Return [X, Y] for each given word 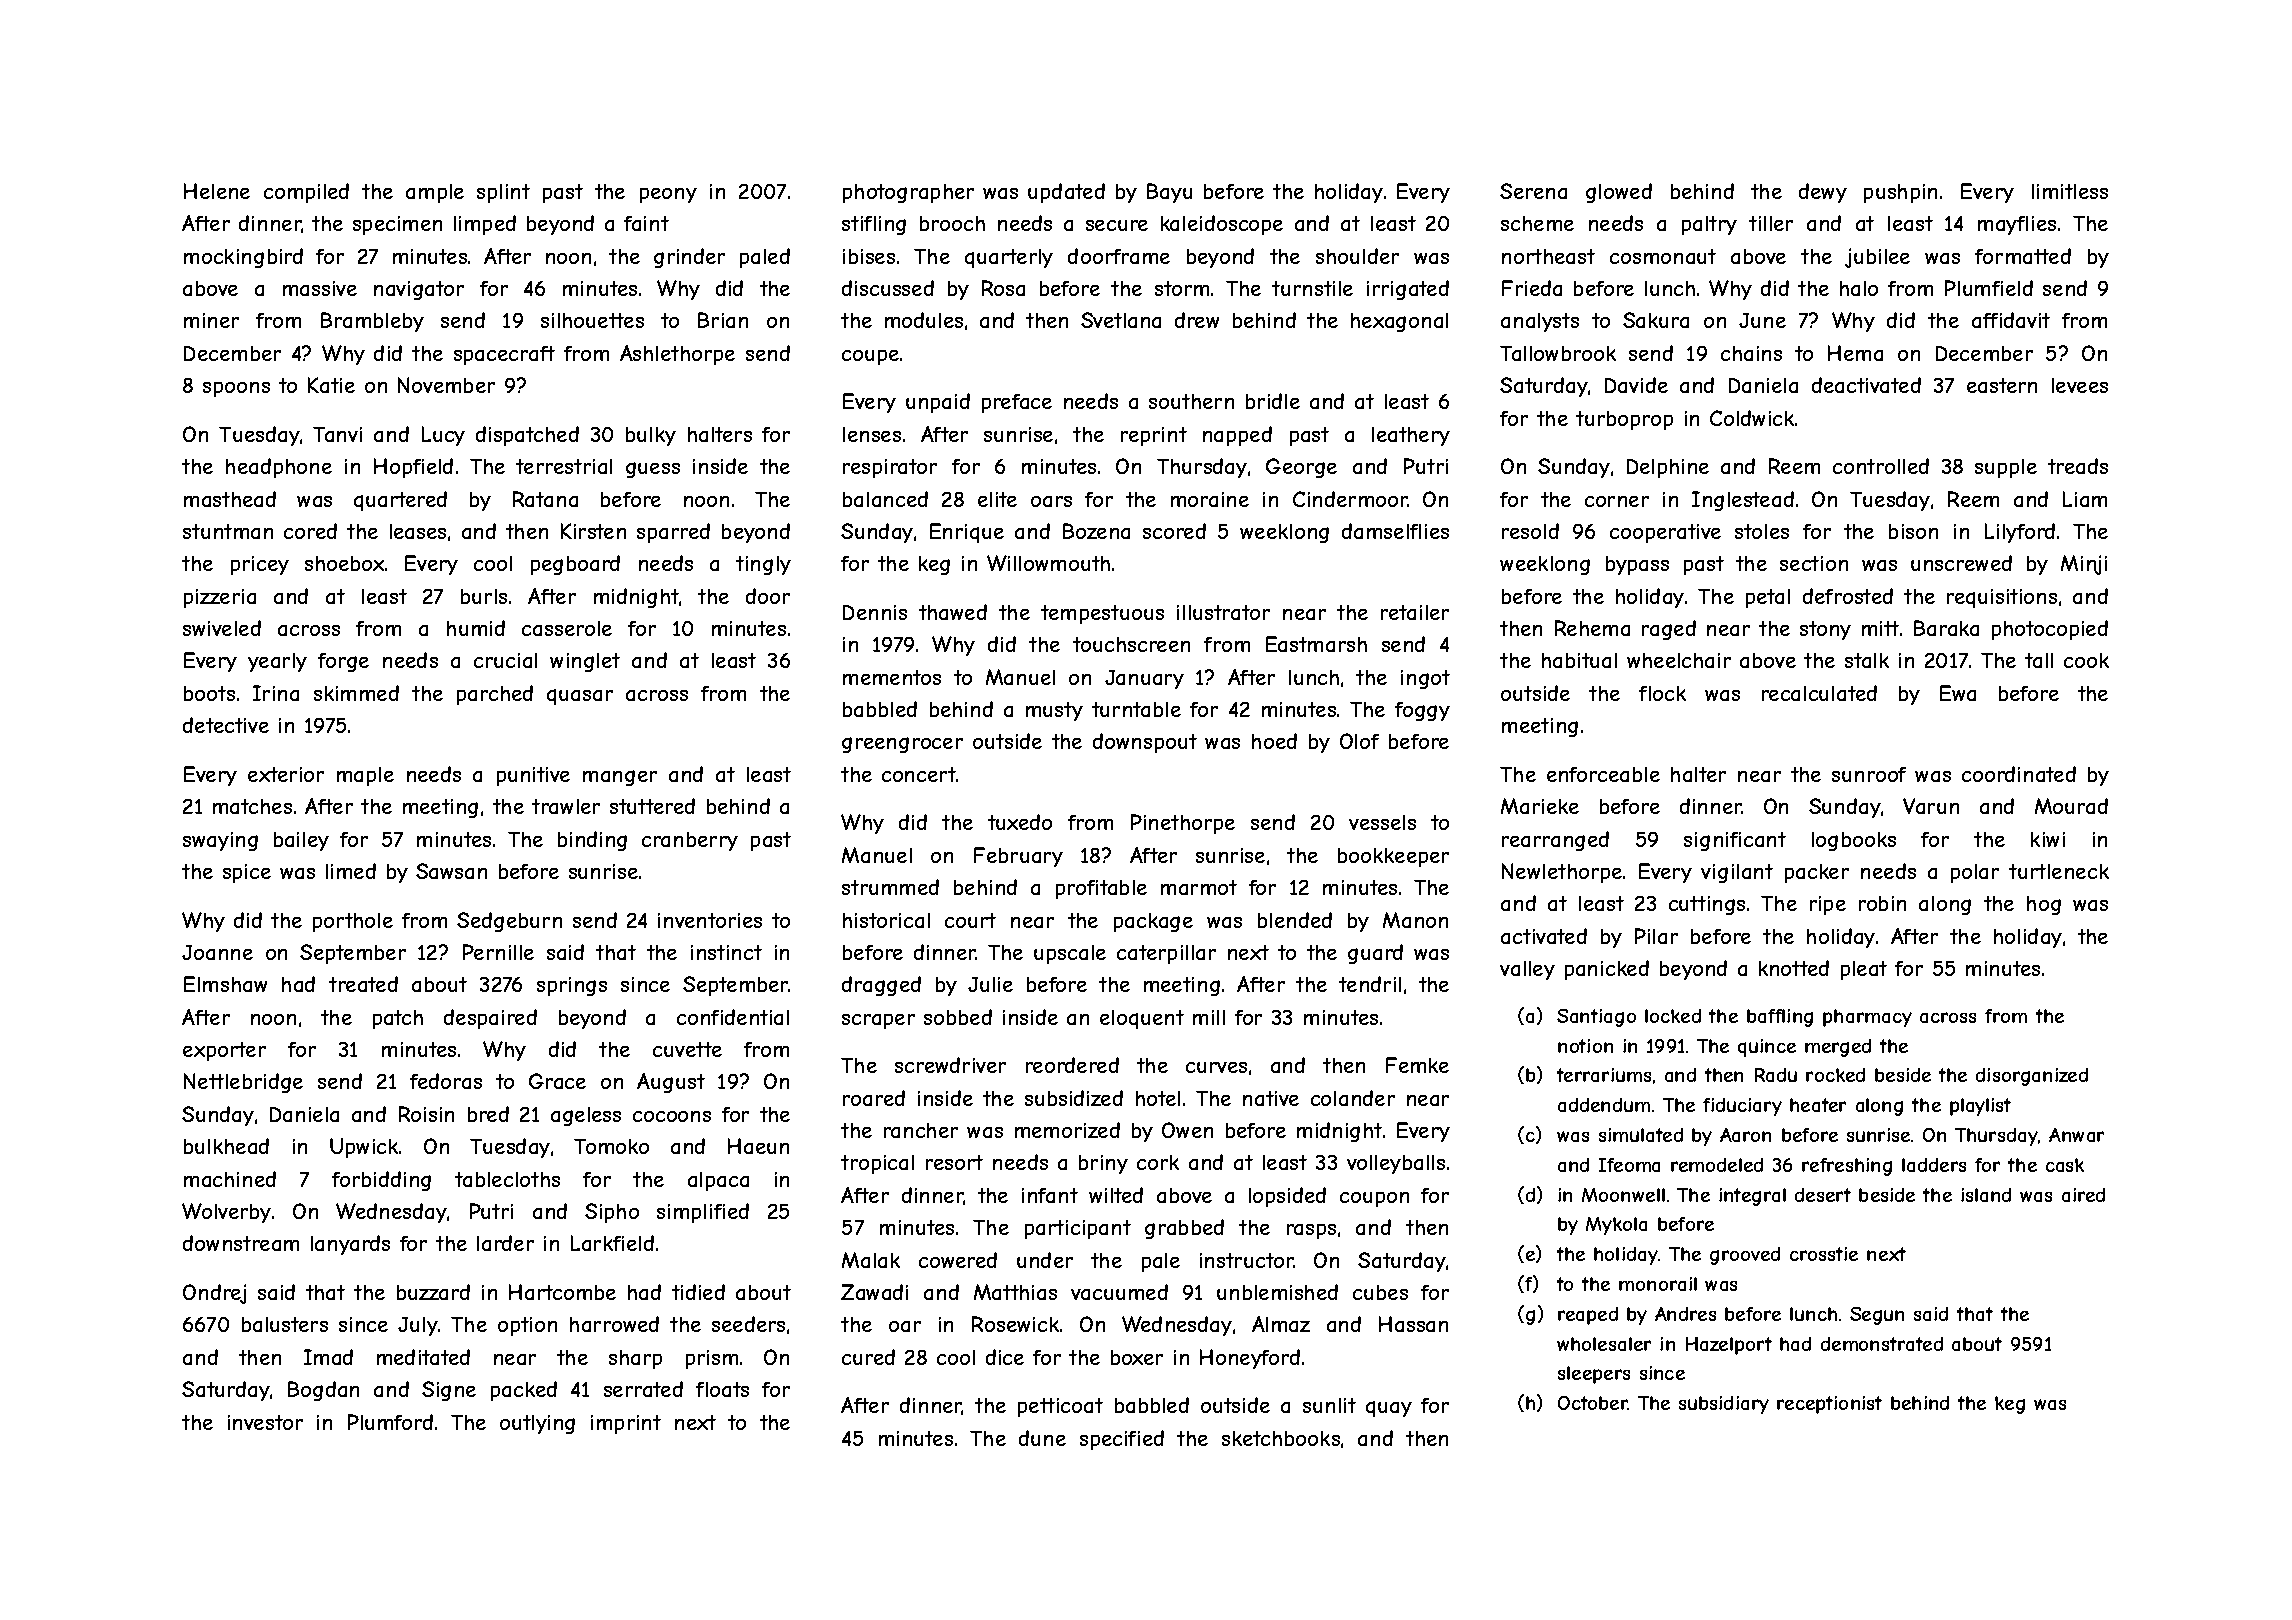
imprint [626, 1424]
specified [1122, 1440]
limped [485, 225]
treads [2078, 466]
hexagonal [1399, 322]
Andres [1685, 1314]
